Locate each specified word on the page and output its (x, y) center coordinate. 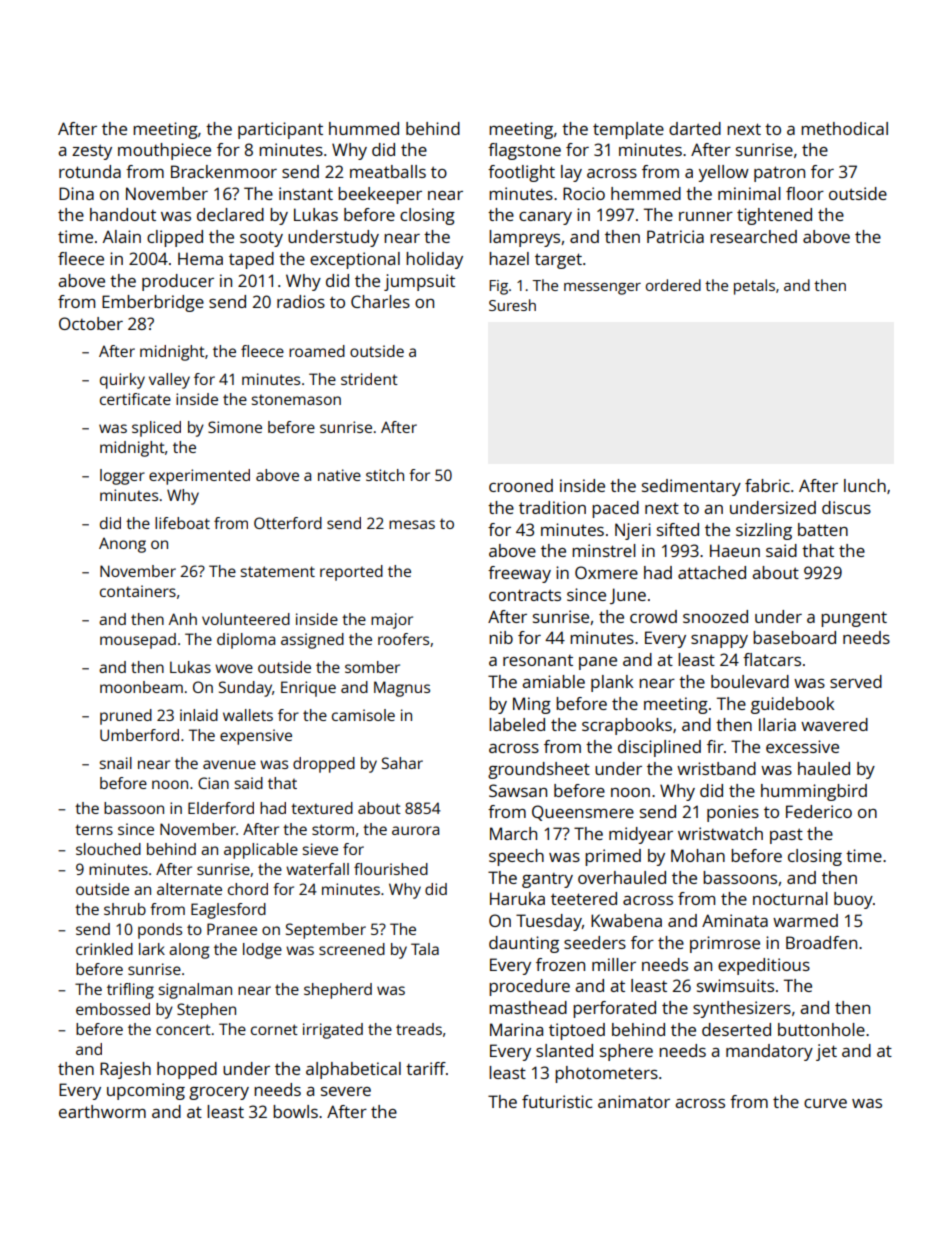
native (339, 475)
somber (372, 667)
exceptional (355, 260)
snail (116, 763)
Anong (122, 545)
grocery (219, 1093)
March (513, 833)
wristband (716, 768)
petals (754, 287)
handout (123, 214)
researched (753, 236)
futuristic (557, 1101)
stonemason (296, 400)
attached (712, 572)
